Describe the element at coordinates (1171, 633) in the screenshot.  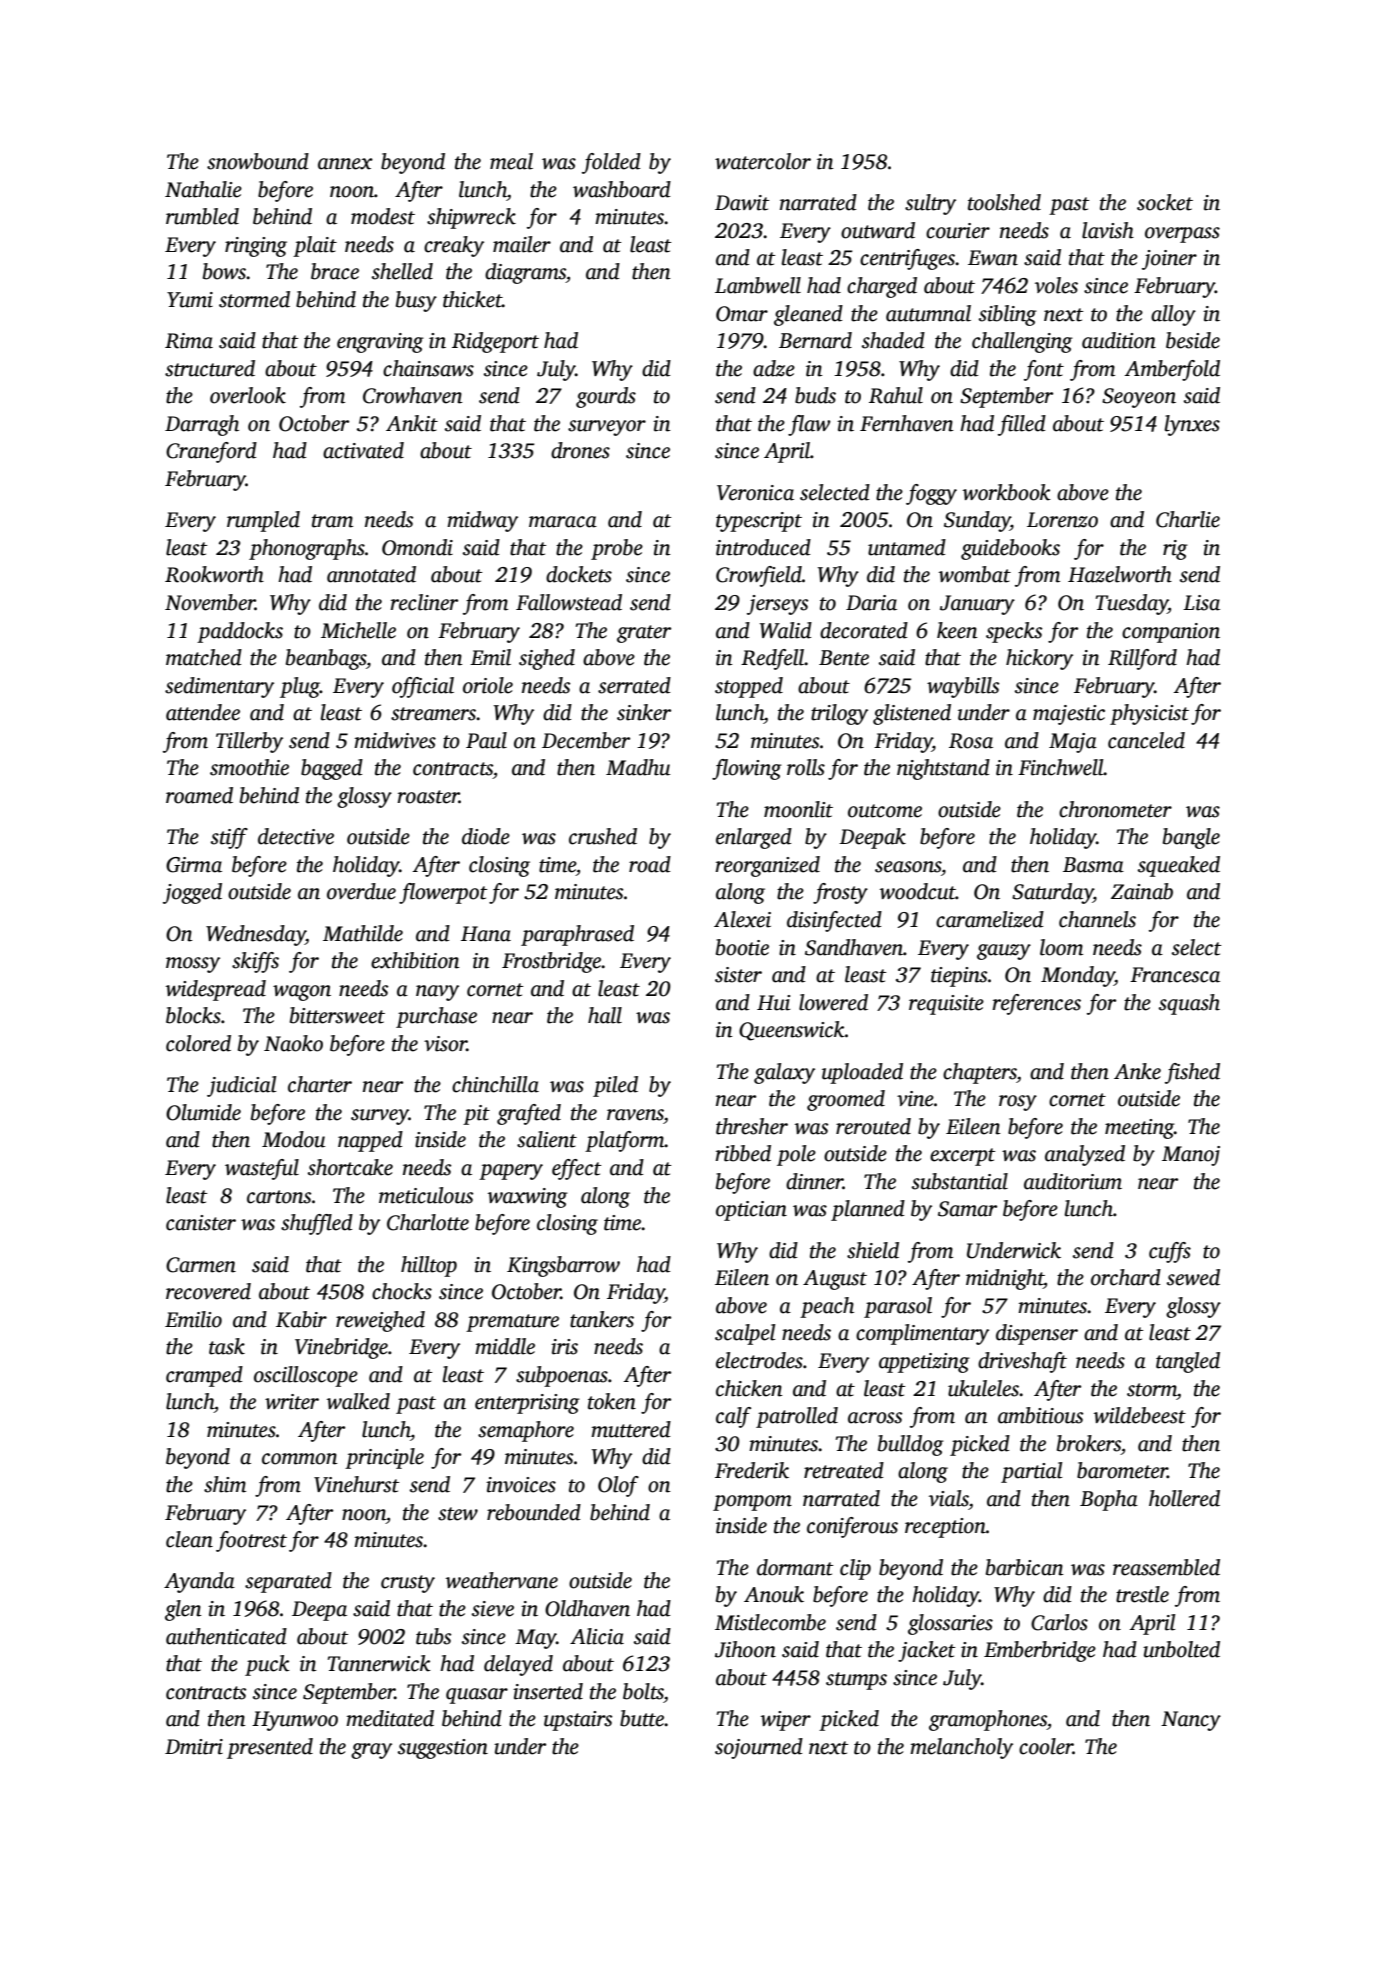
I see `companion` at that location.
